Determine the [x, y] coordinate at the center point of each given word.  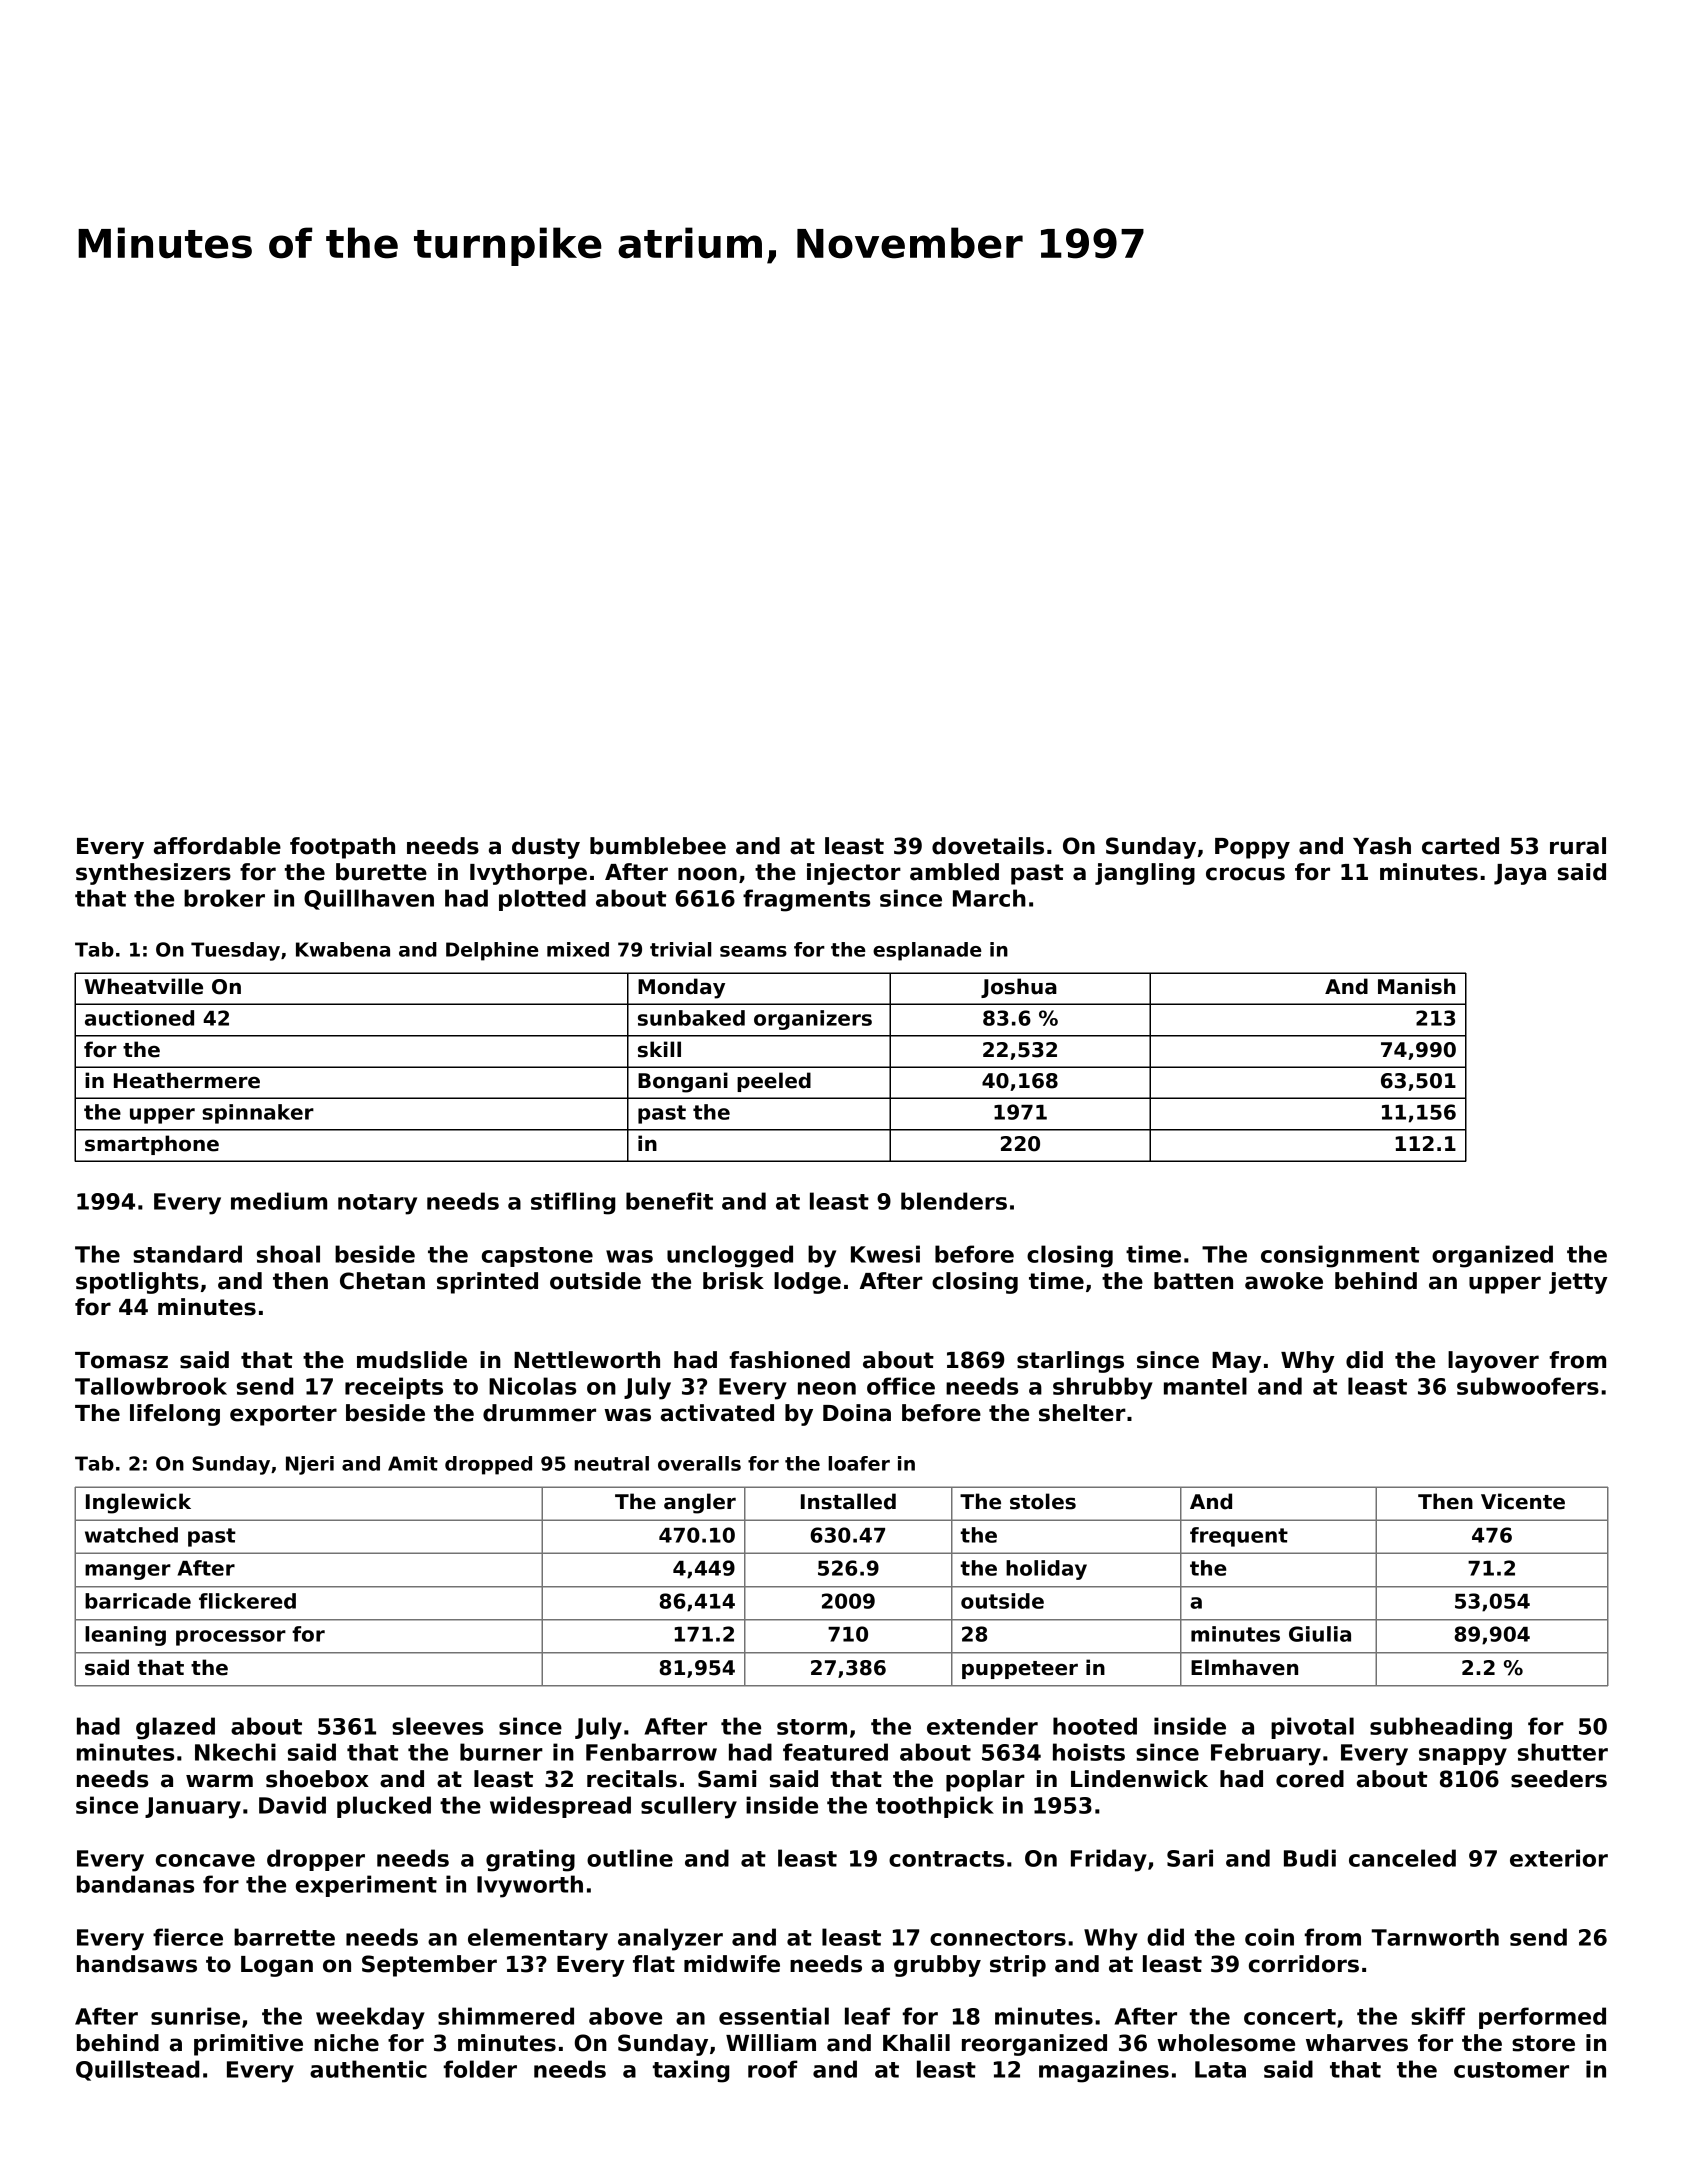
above [625, 2016]
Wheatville [144, 986]
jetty [1578, 1283]
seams [753, 951]
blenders [954, 1201]
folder [480, 2069]
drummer [539, 1413]
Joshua [1019, 988]
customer [1511, 2070]
